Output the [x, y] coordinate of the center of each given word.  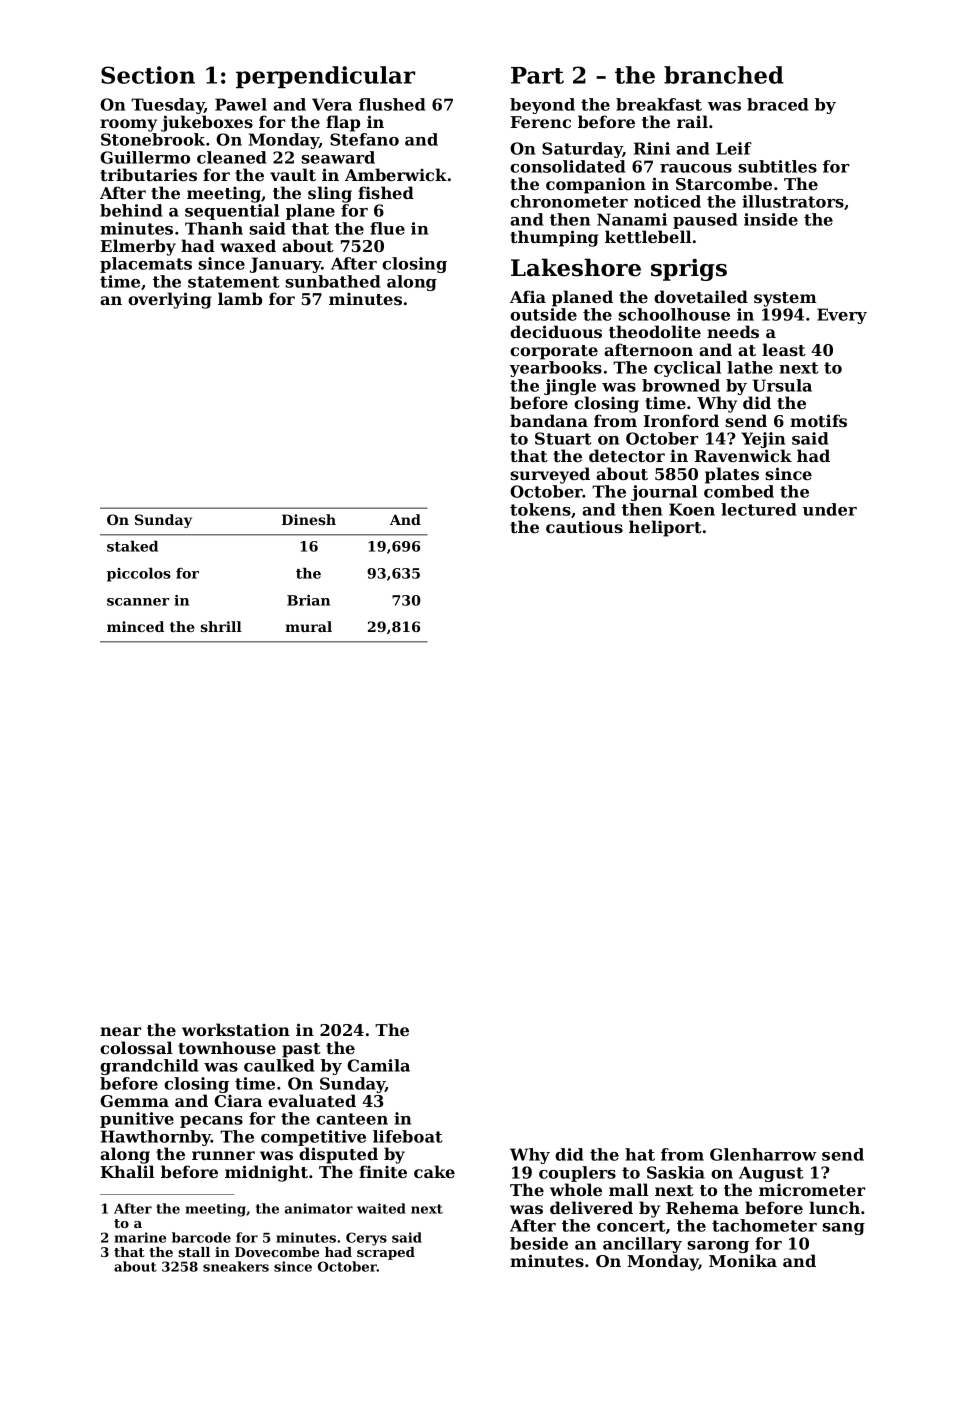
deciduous [556, 331]
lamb [240, 298]
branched [724, 75]
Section [148, 75]
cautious [584, 527]
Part [537, 75]
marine [140, 1237]
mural [308, 626]
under [830, 509]
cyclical [687, 369]
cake [434, 1171]
